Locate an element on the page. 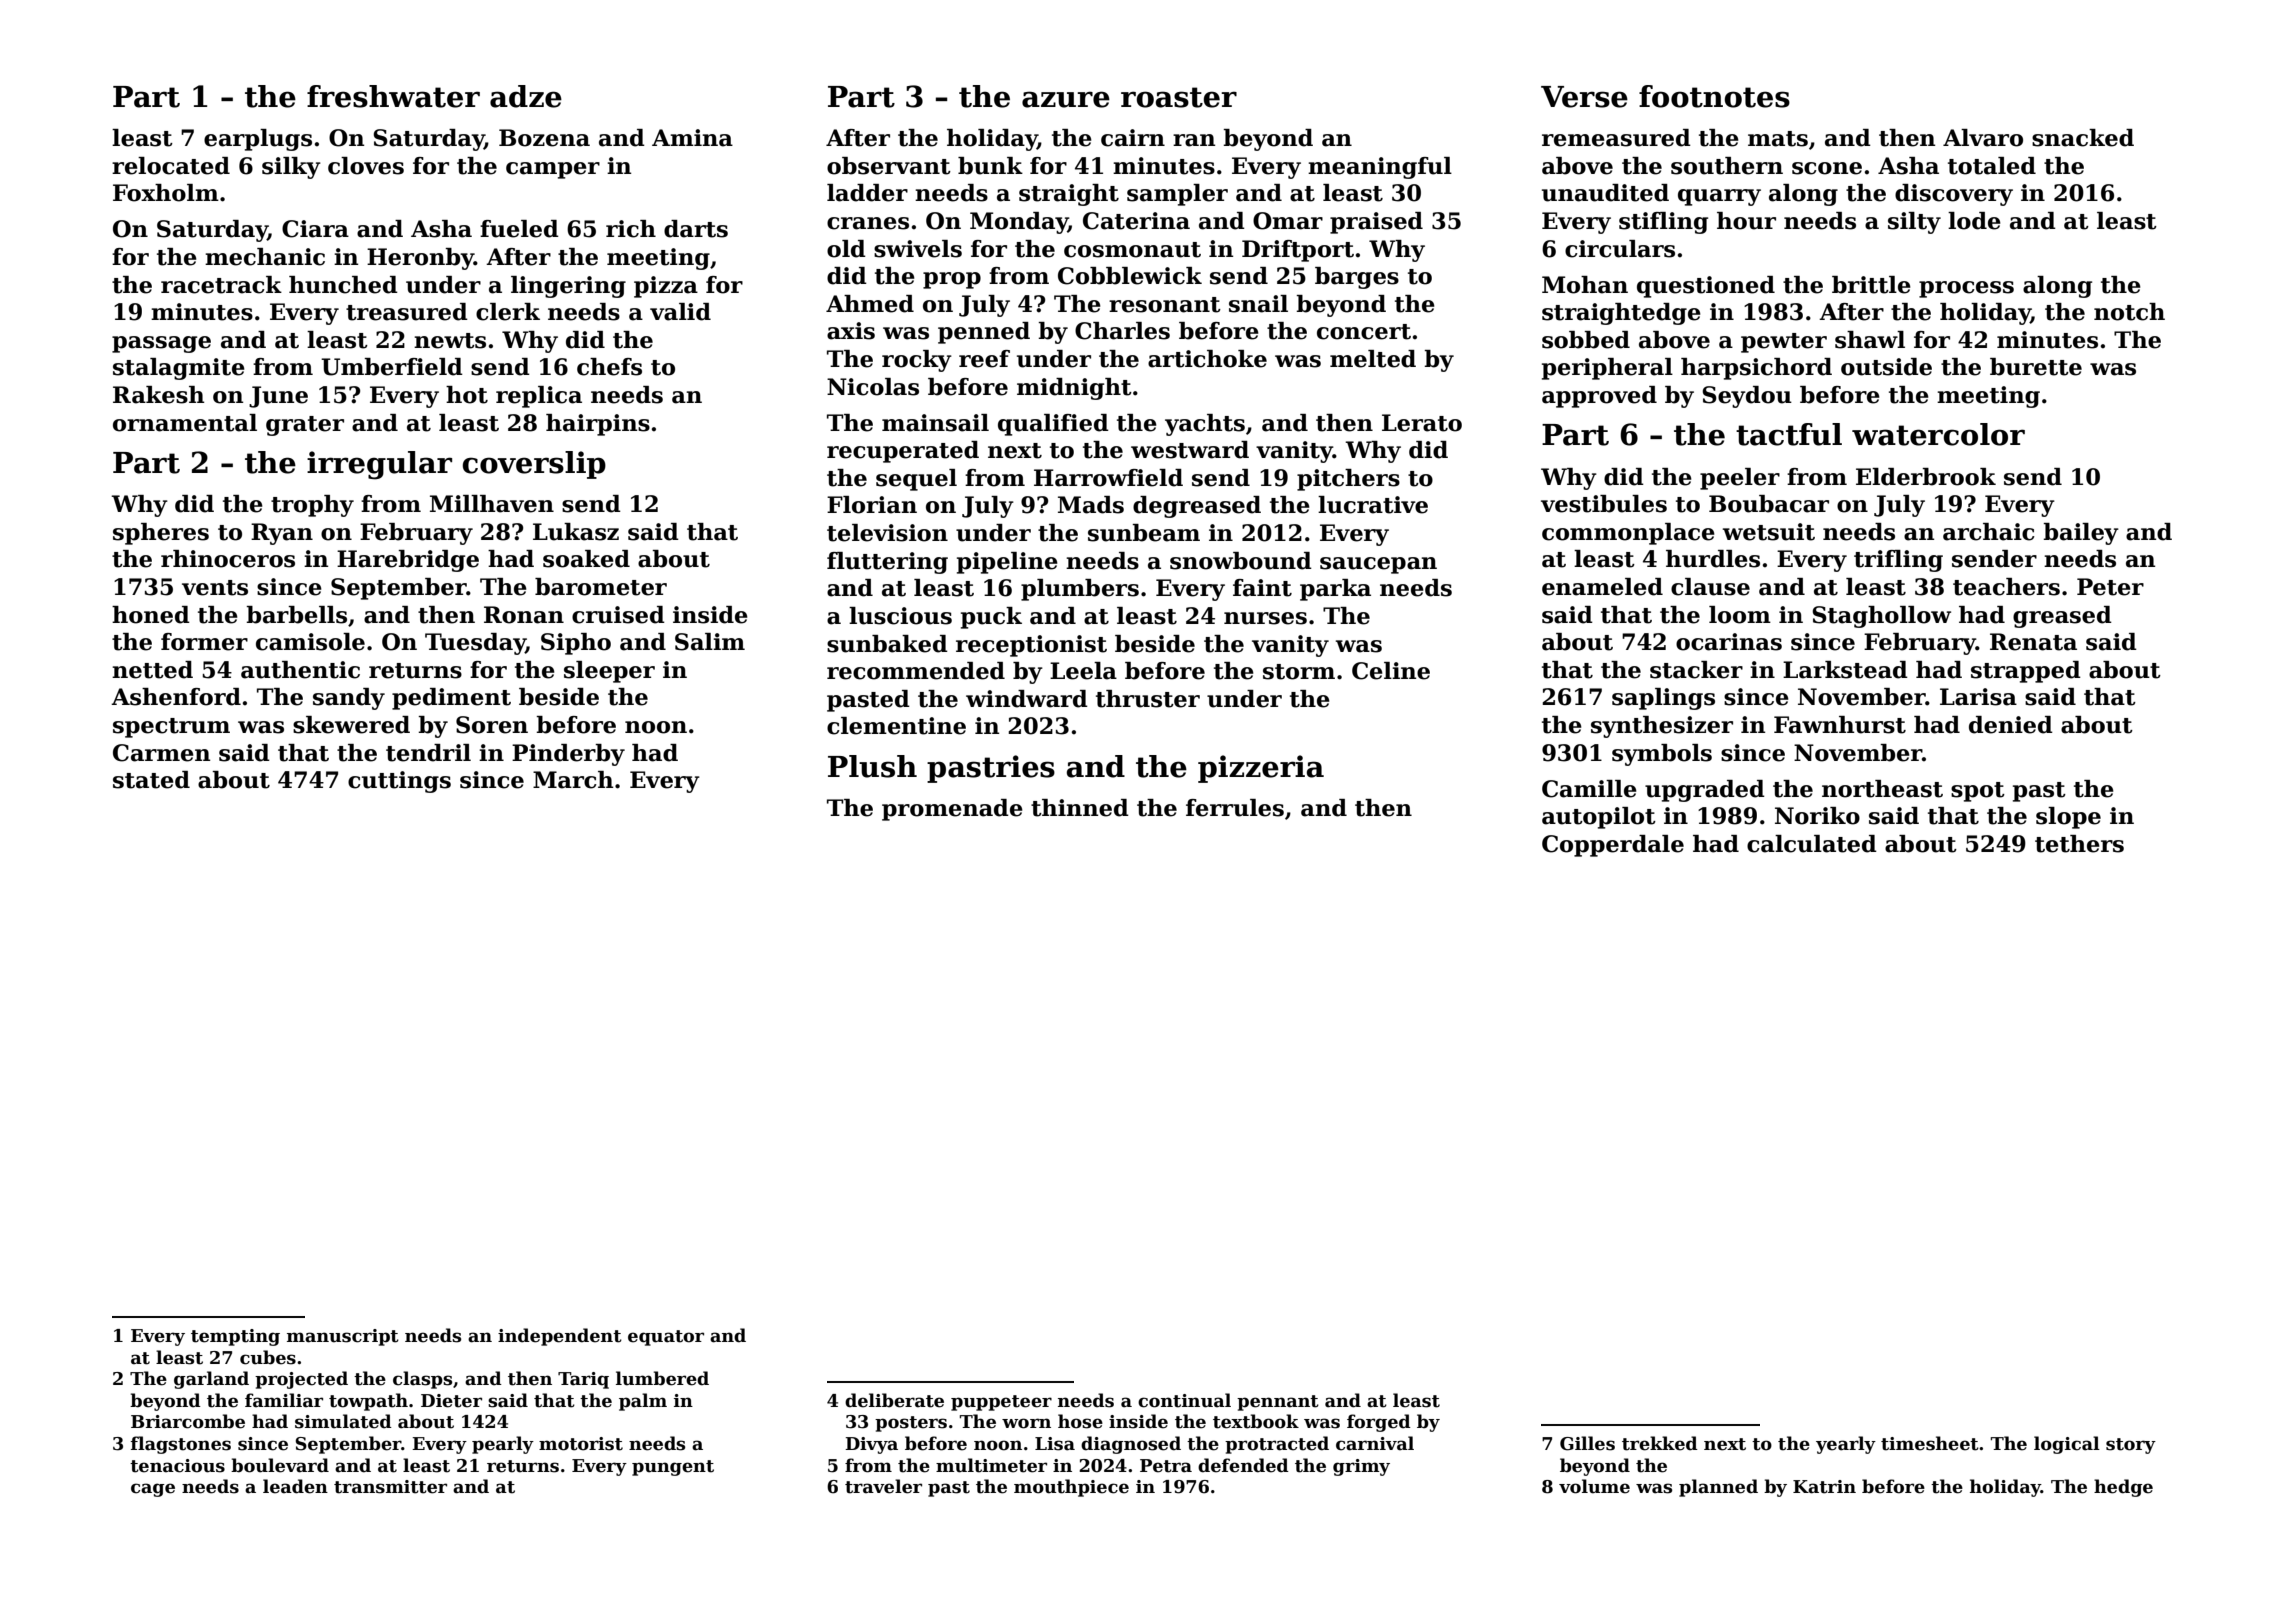 The height and width of the image is (1620, 2292). wetsuit is located at coordinates (1769, 532).
